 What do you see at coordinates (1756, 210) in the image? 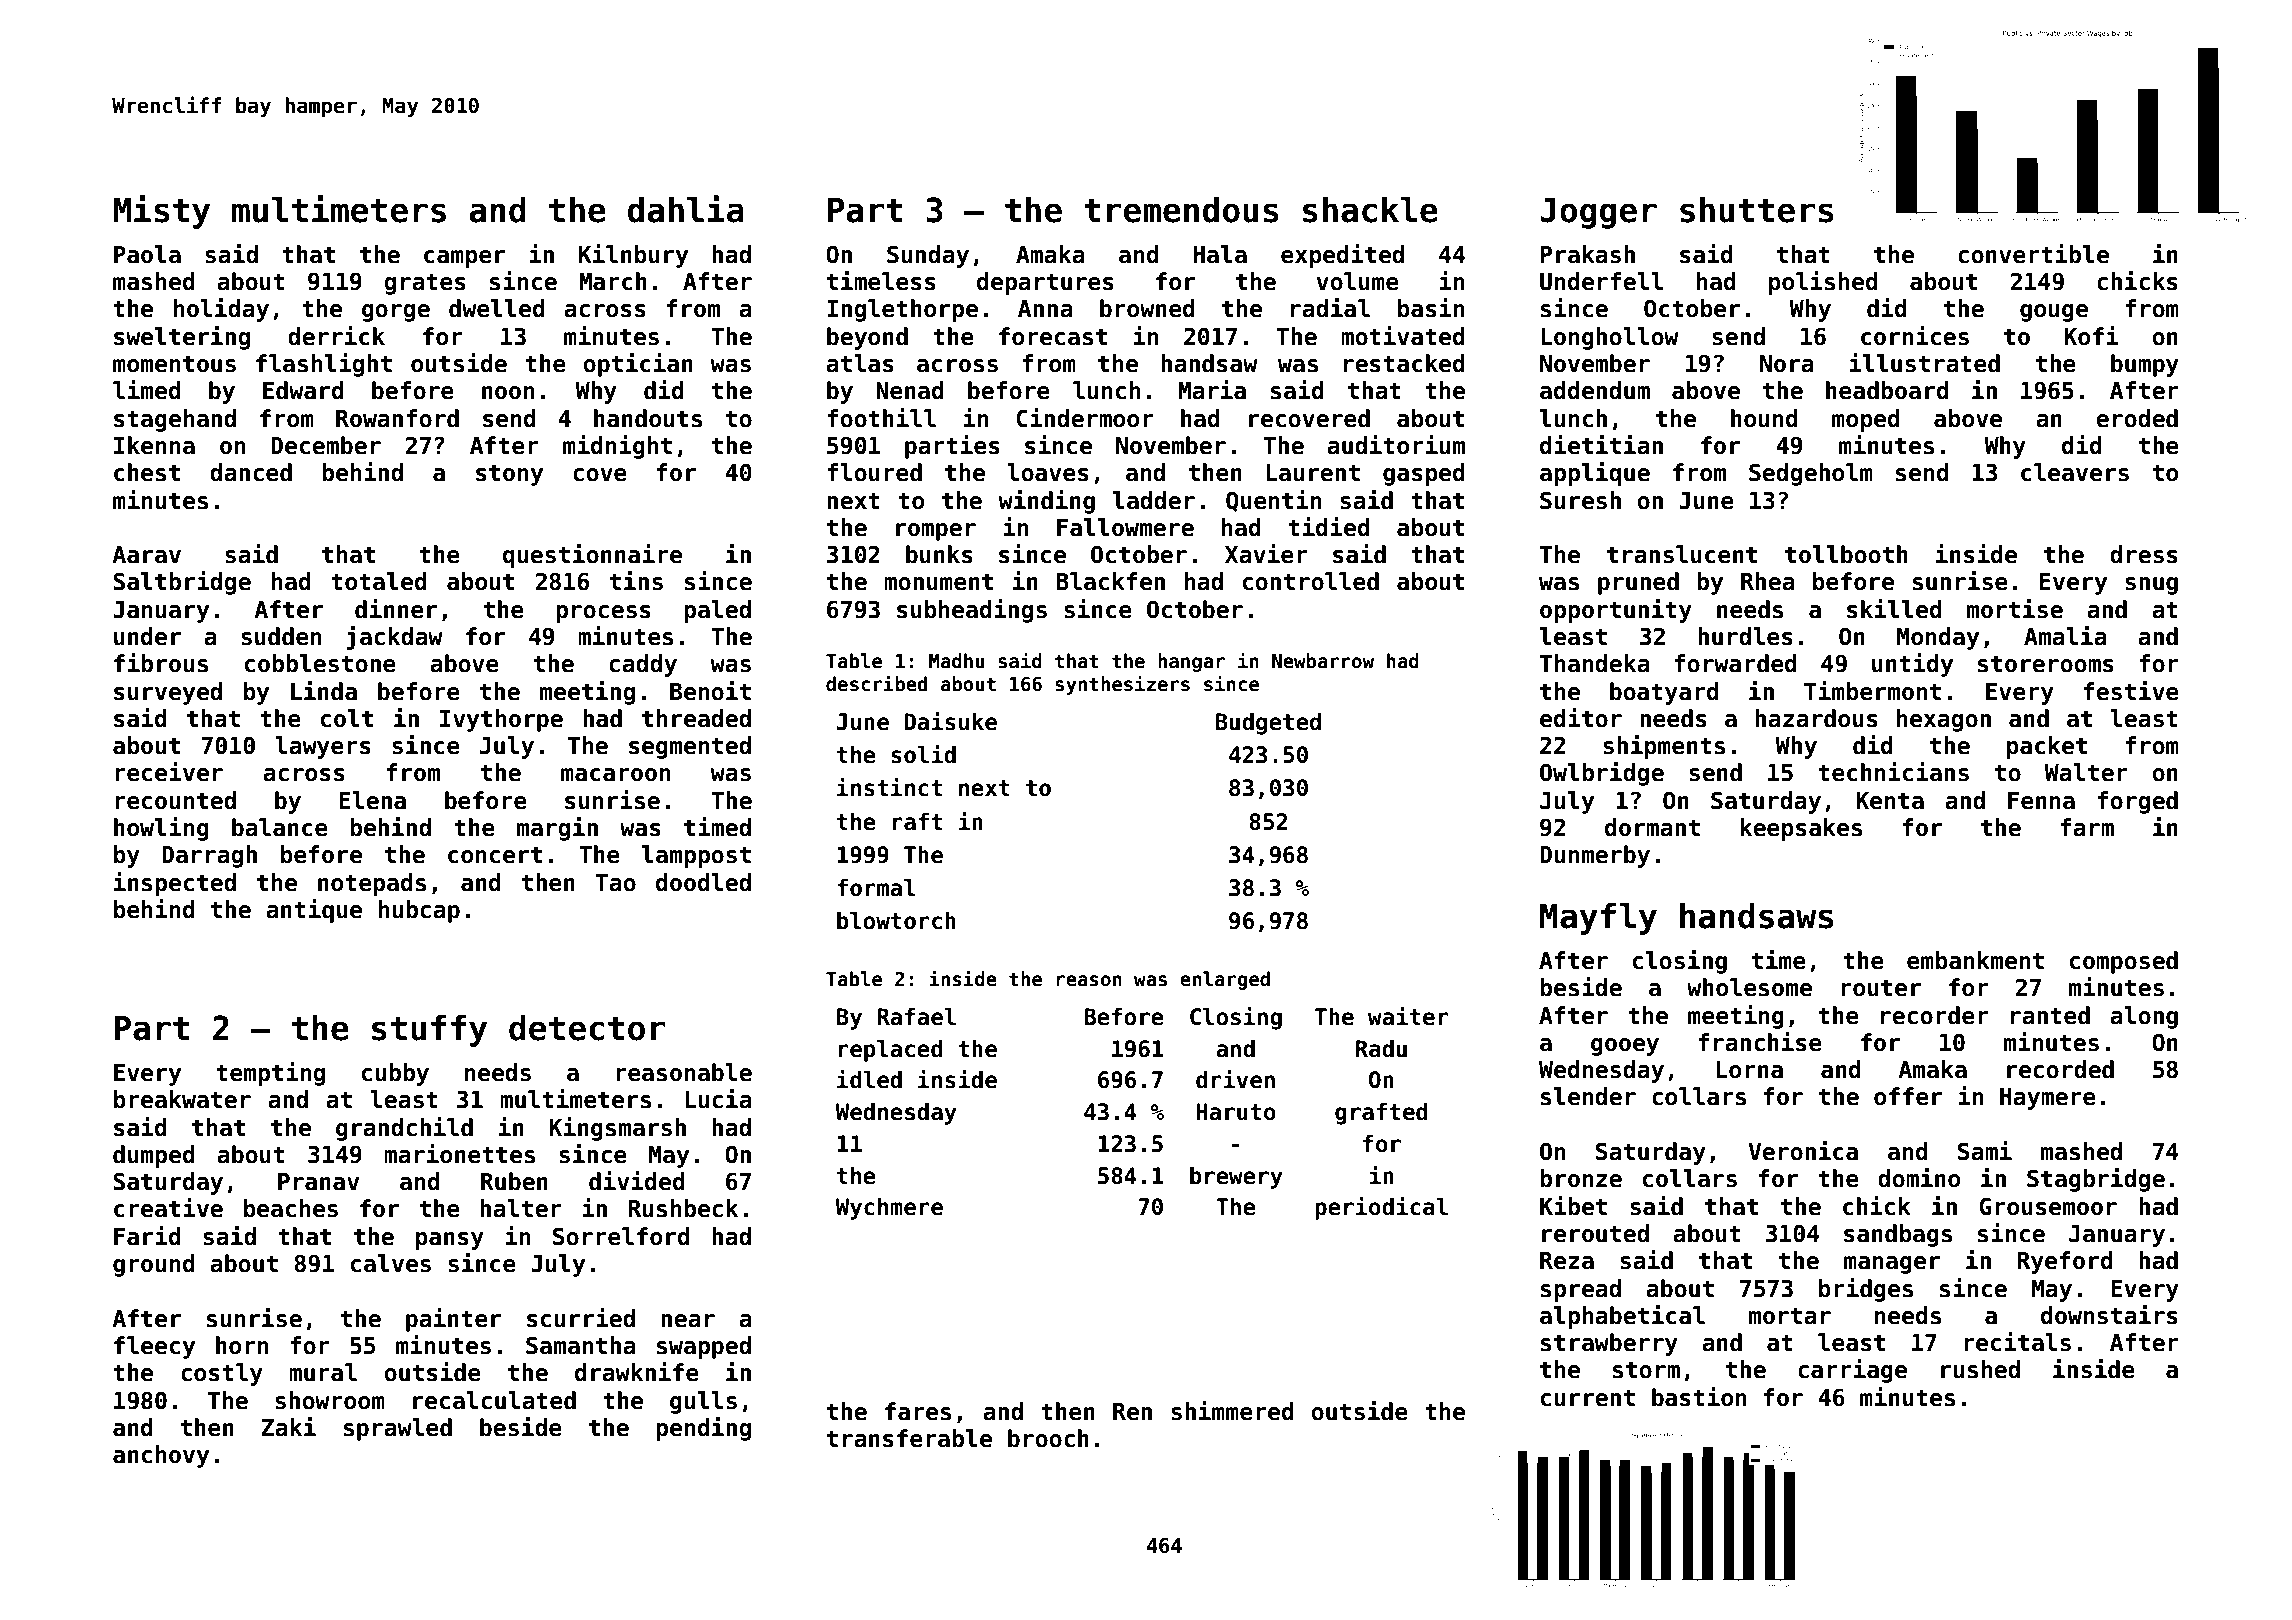
I see `shutters` at bounding box center [1756, 210].
